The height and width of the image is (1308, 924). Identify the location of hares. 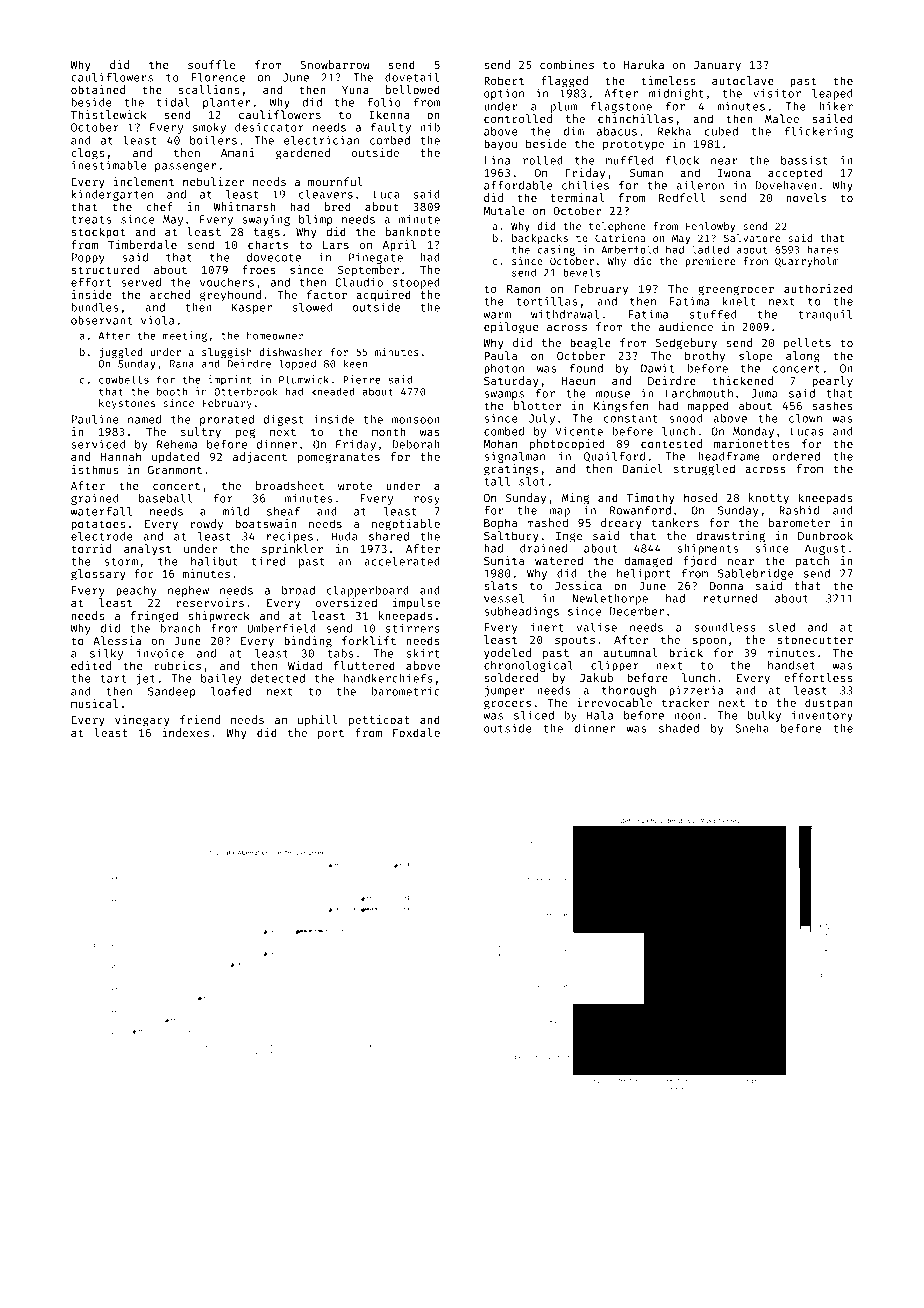
(823, 249).
